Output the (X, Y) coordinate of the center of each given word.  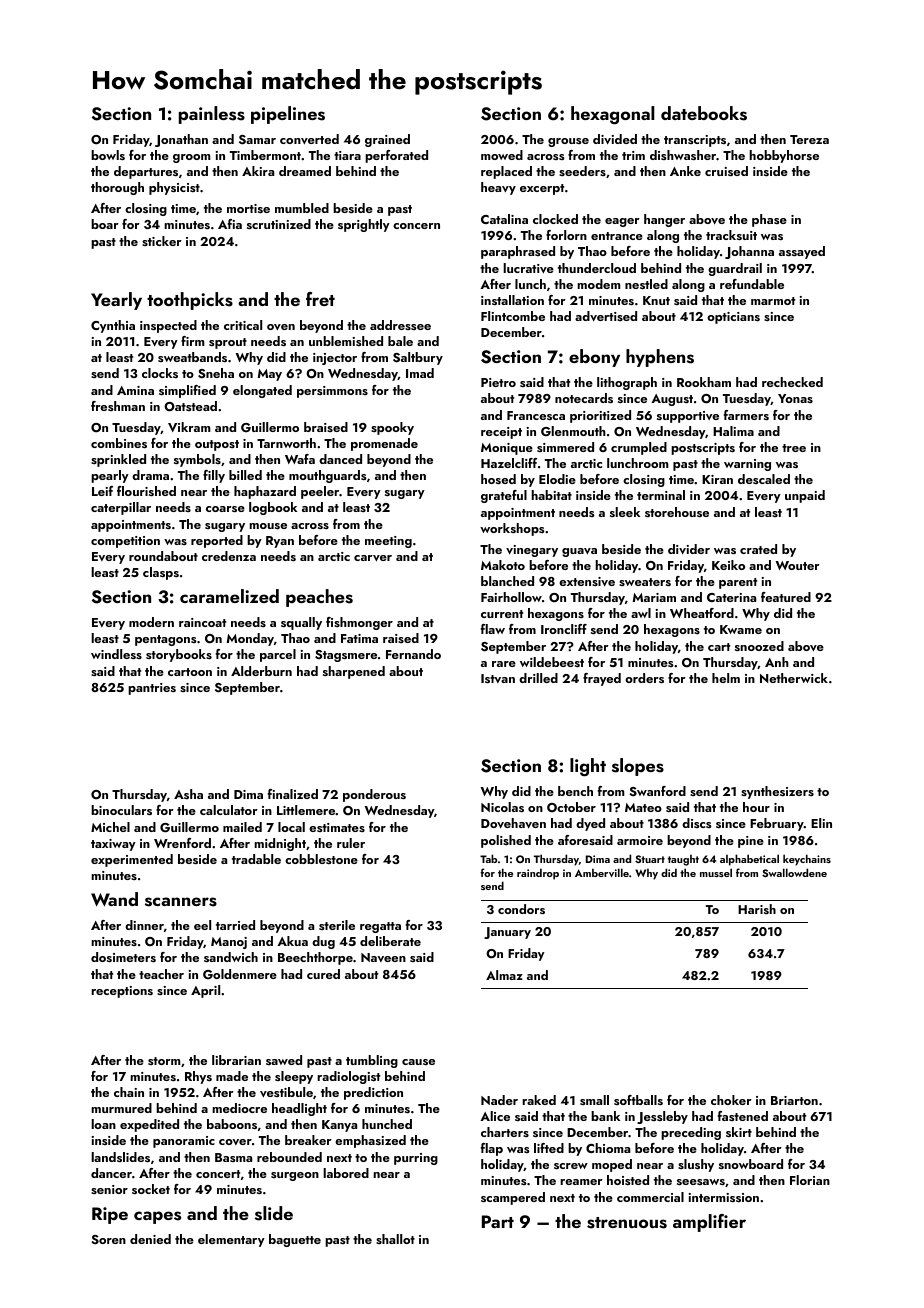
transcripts (695, 141)
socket (151, 1189)
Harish (757, 909)
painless (212, 115)
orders (644, 678)
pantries (152, 689)
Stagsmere (346, 656)
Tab (488, 858)
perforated (396, 156)
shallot (395, 1239)
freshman (118, 406)
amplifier (709, 1223)
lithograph (627, 383)
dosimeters (123, 957)
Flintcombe (513, 316)
